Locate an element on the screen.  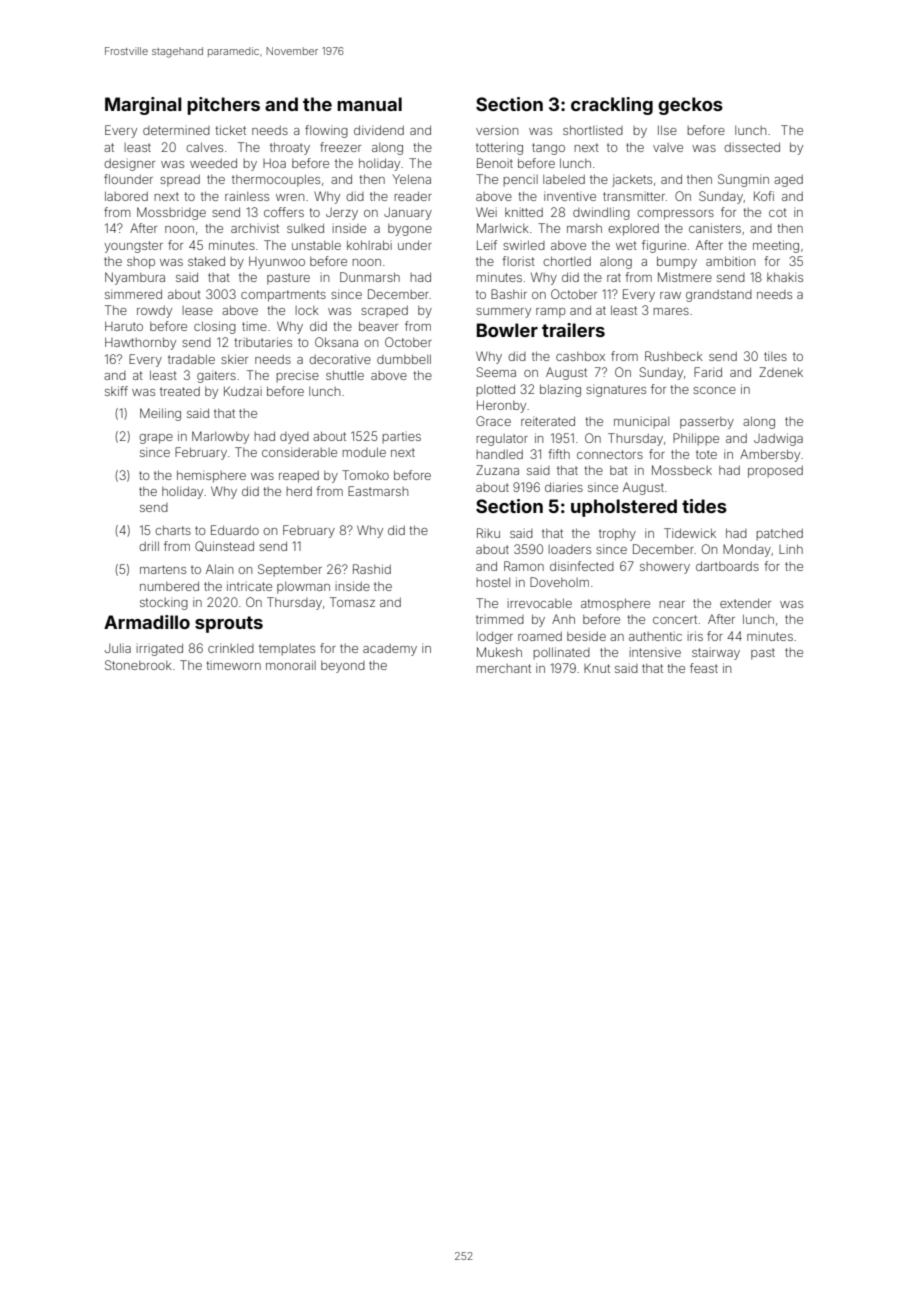
Rashid is located at coordinates (372, 569).
